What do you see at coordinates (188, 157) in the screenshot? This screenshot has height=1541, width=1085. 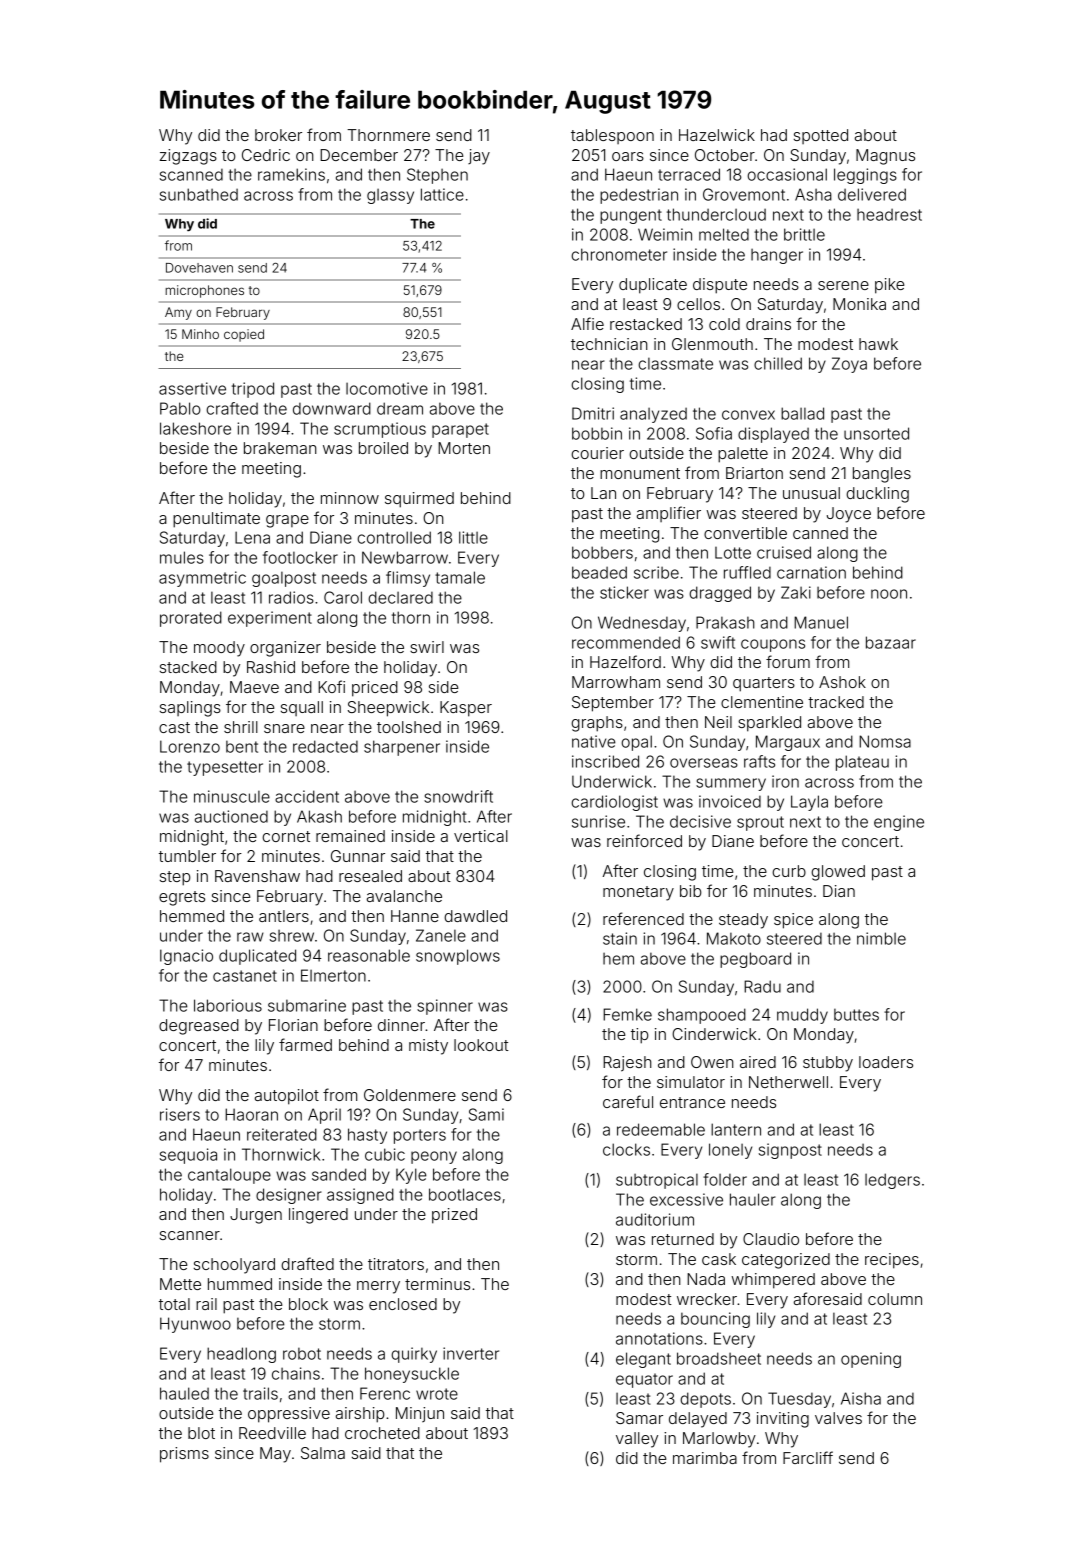 I see `zigzags` at bounding box center [188, 157].
